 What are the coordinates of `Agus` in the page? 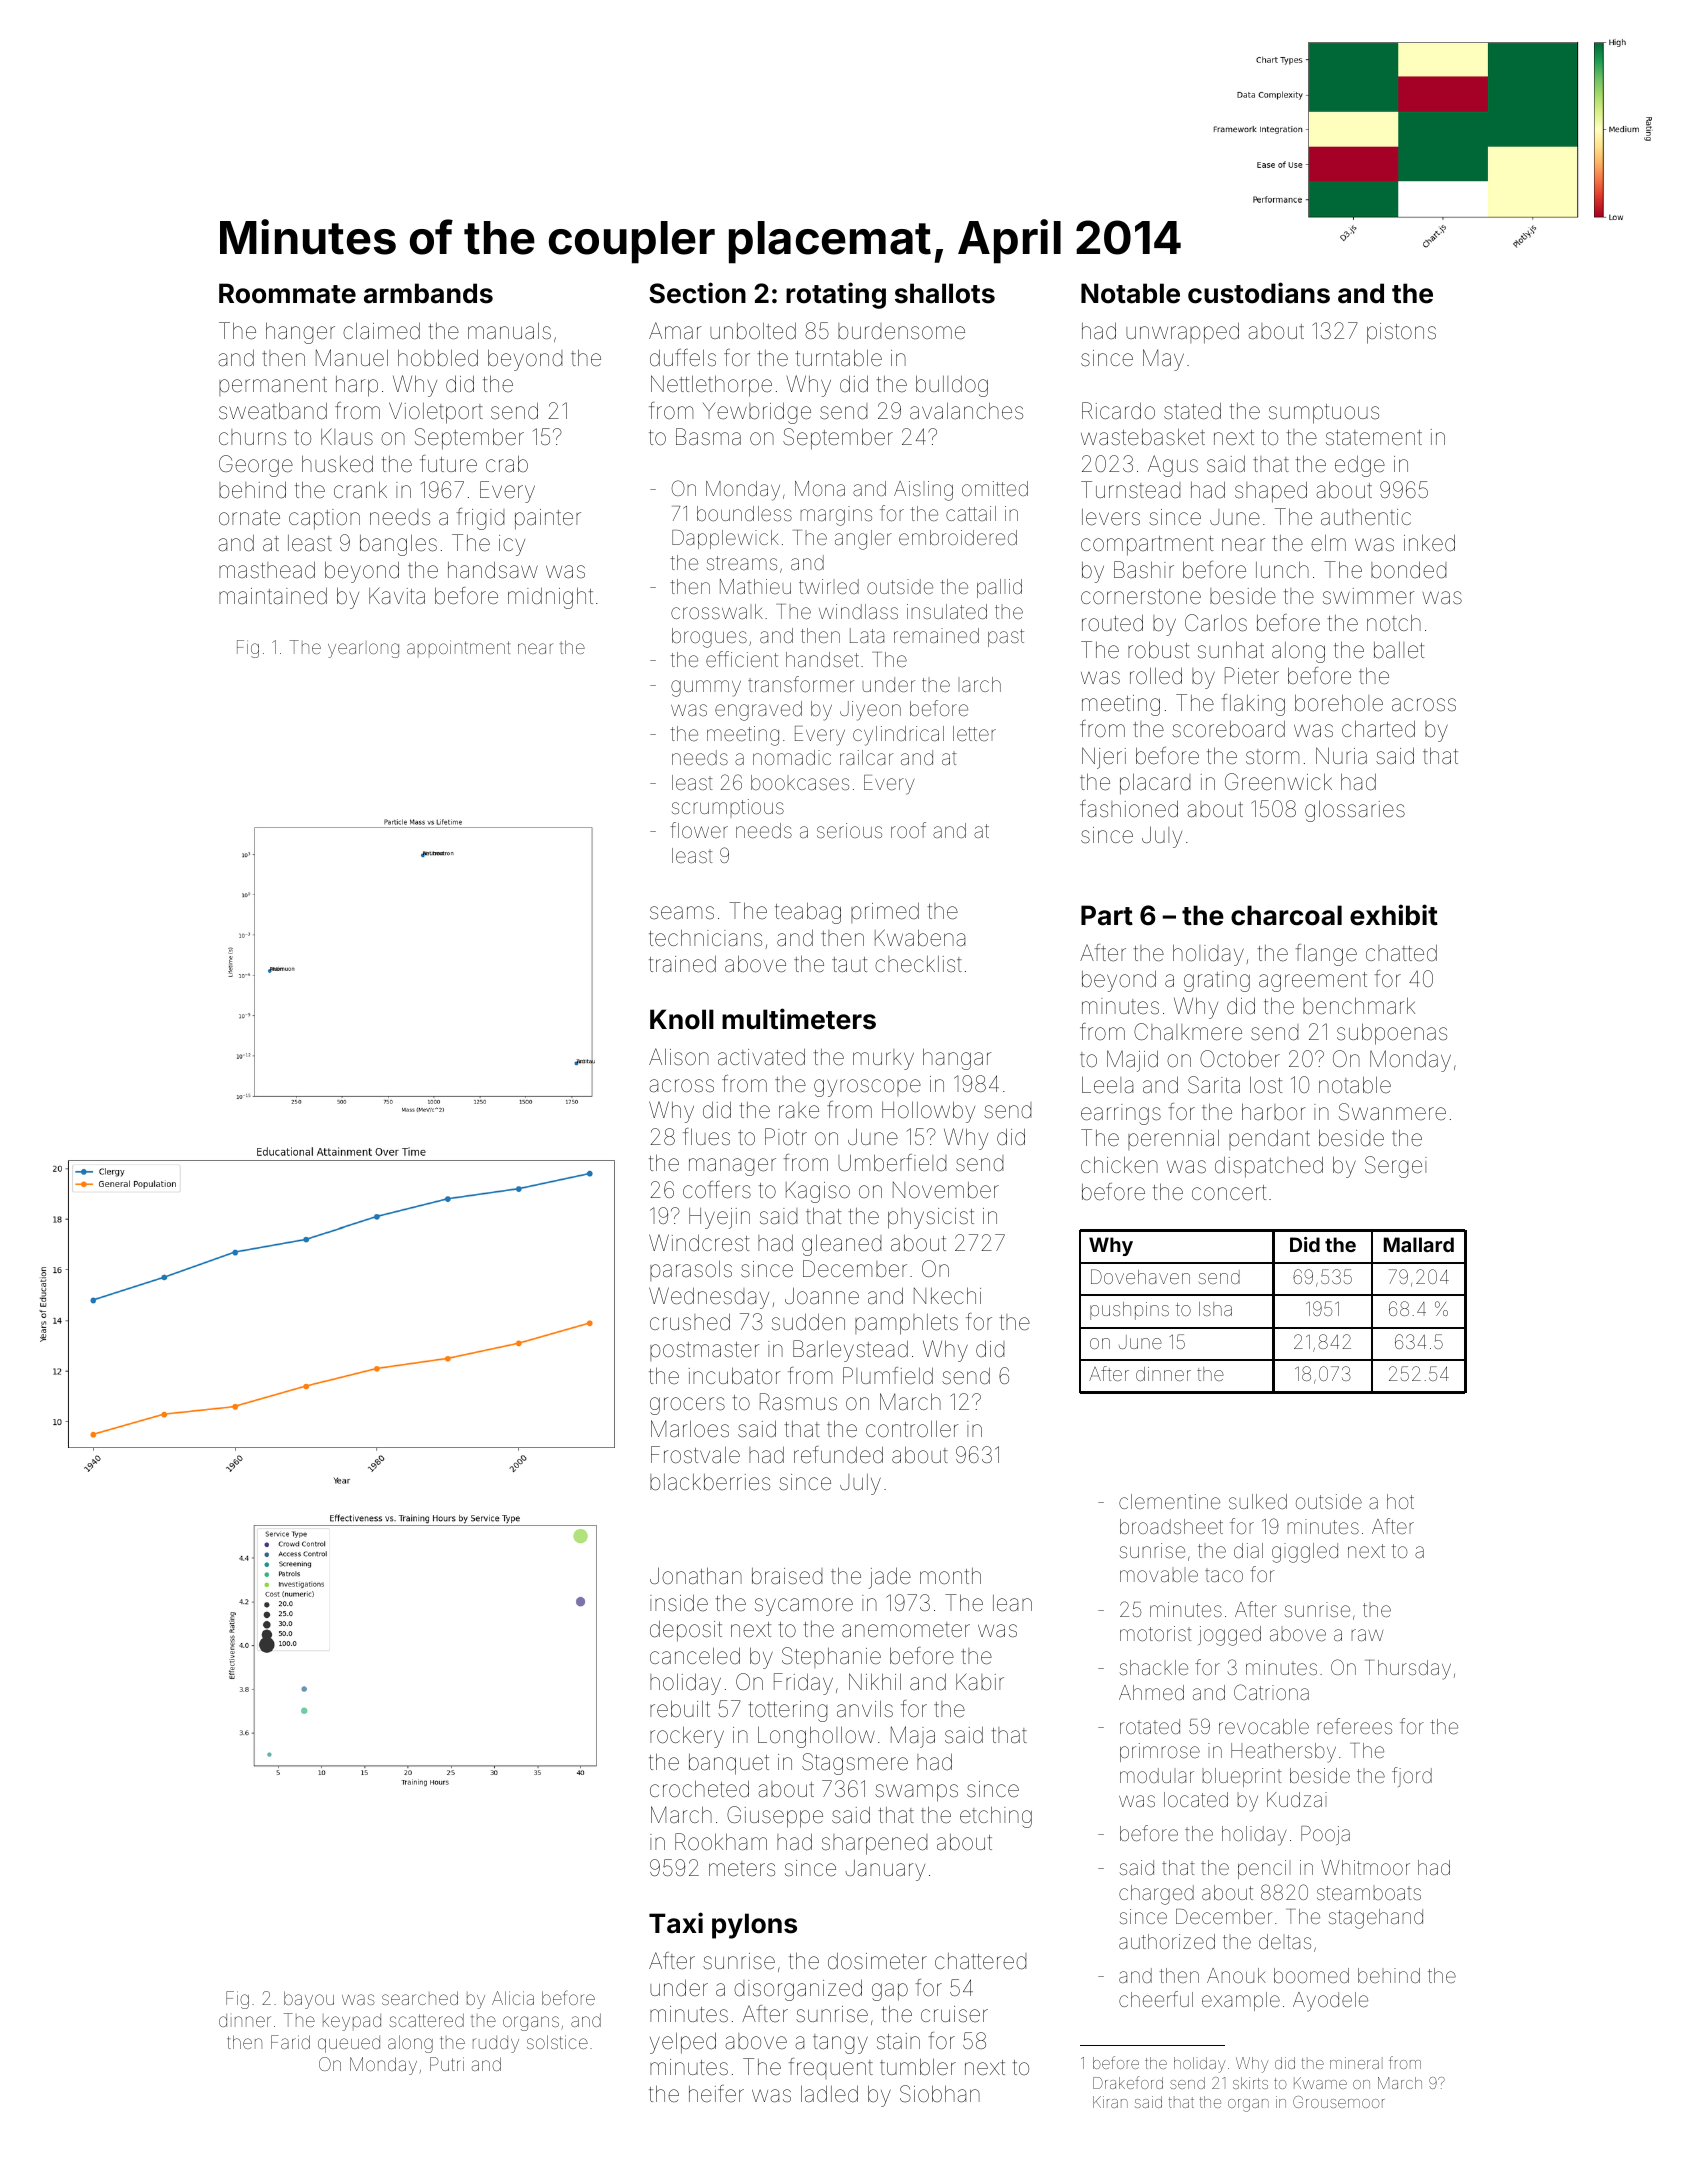 It's located at (1173, 466).
